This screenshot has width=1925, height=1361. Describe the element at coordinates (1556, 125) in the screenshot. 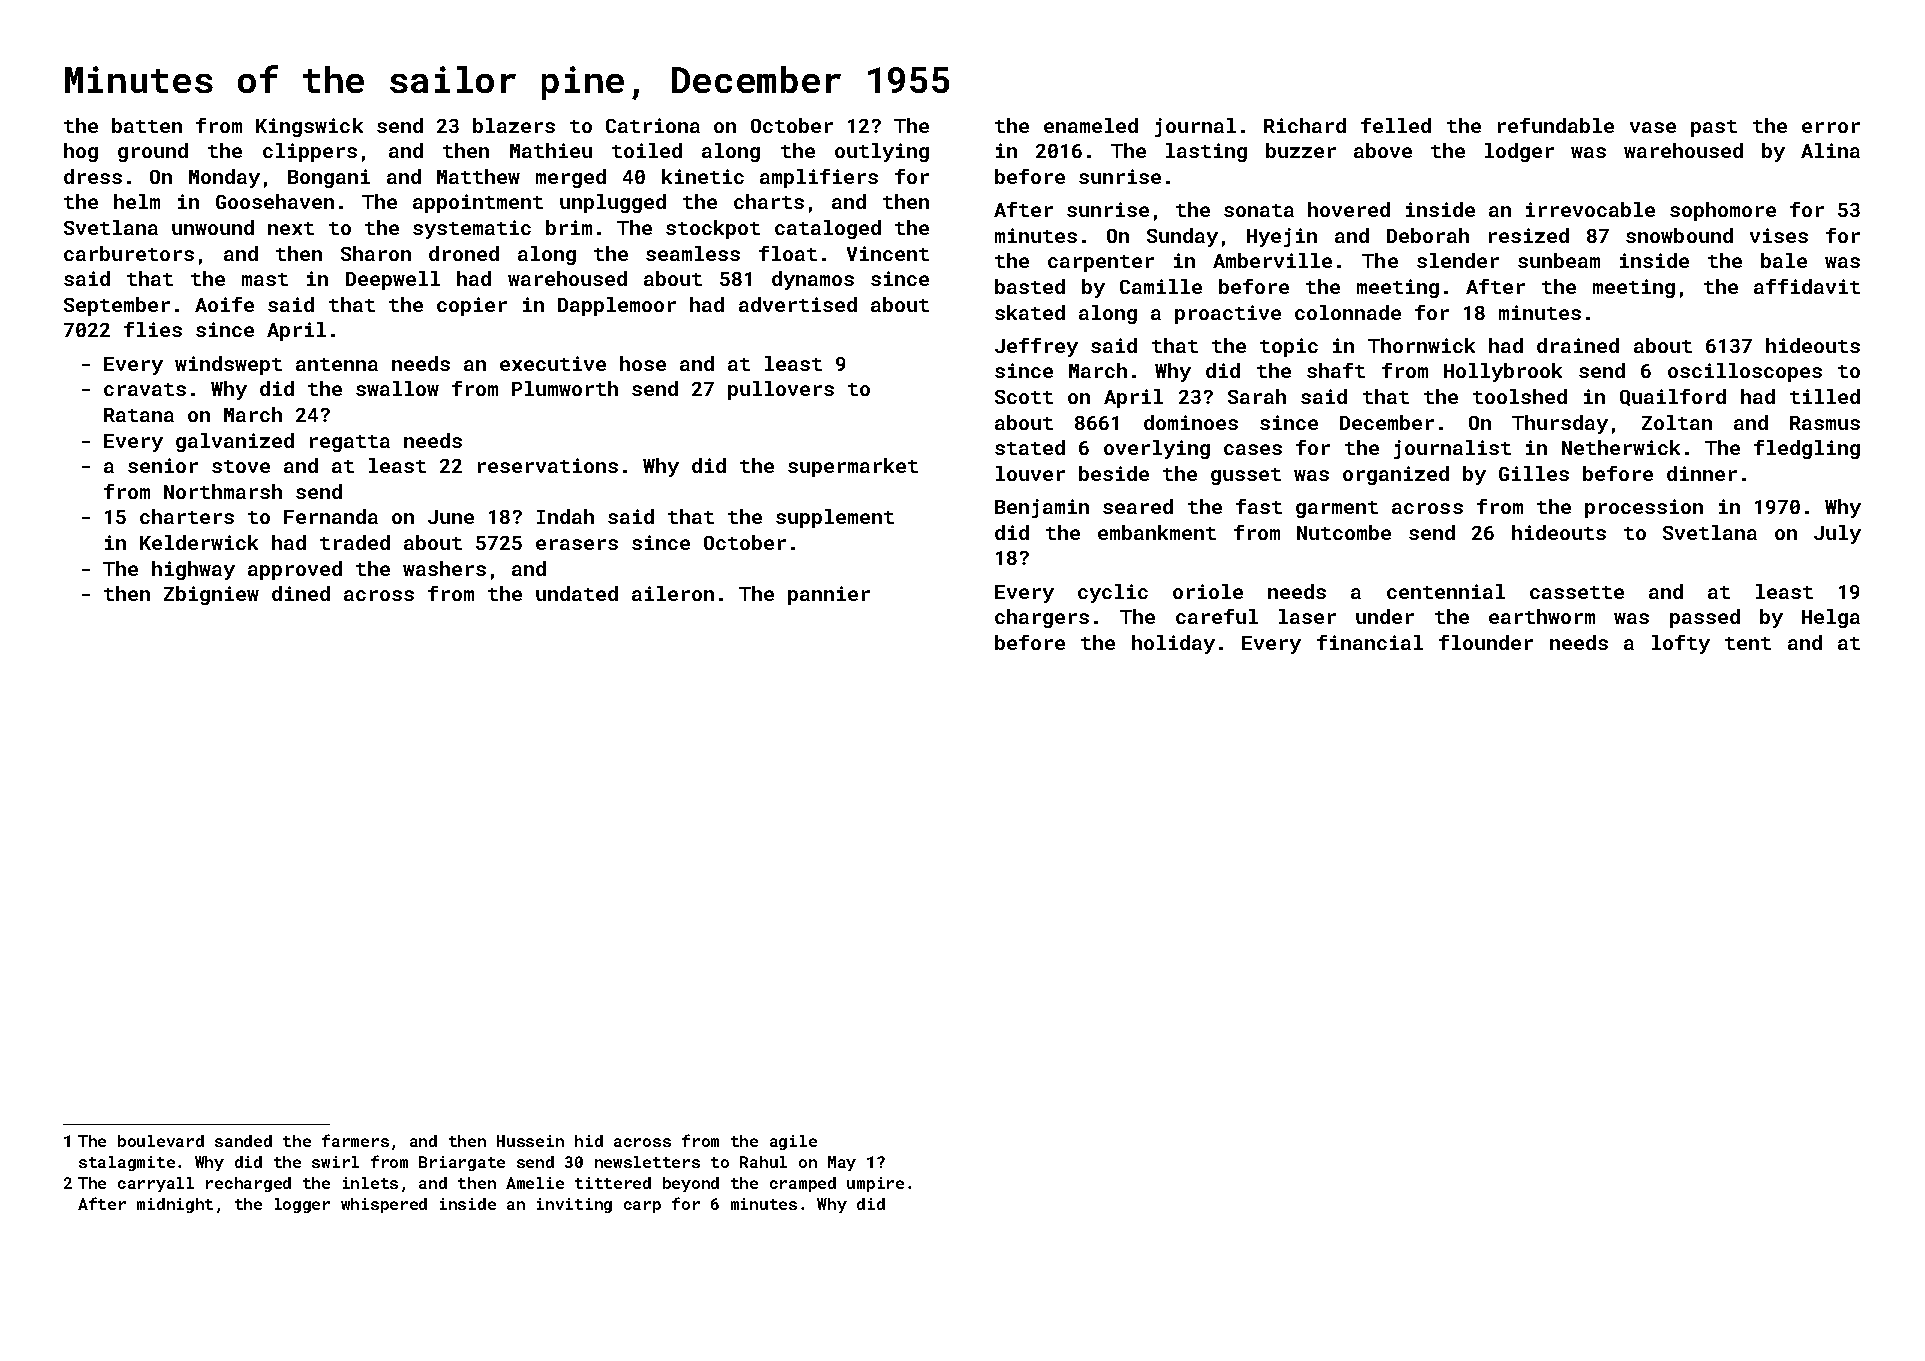

I see `refundable` at that location.
